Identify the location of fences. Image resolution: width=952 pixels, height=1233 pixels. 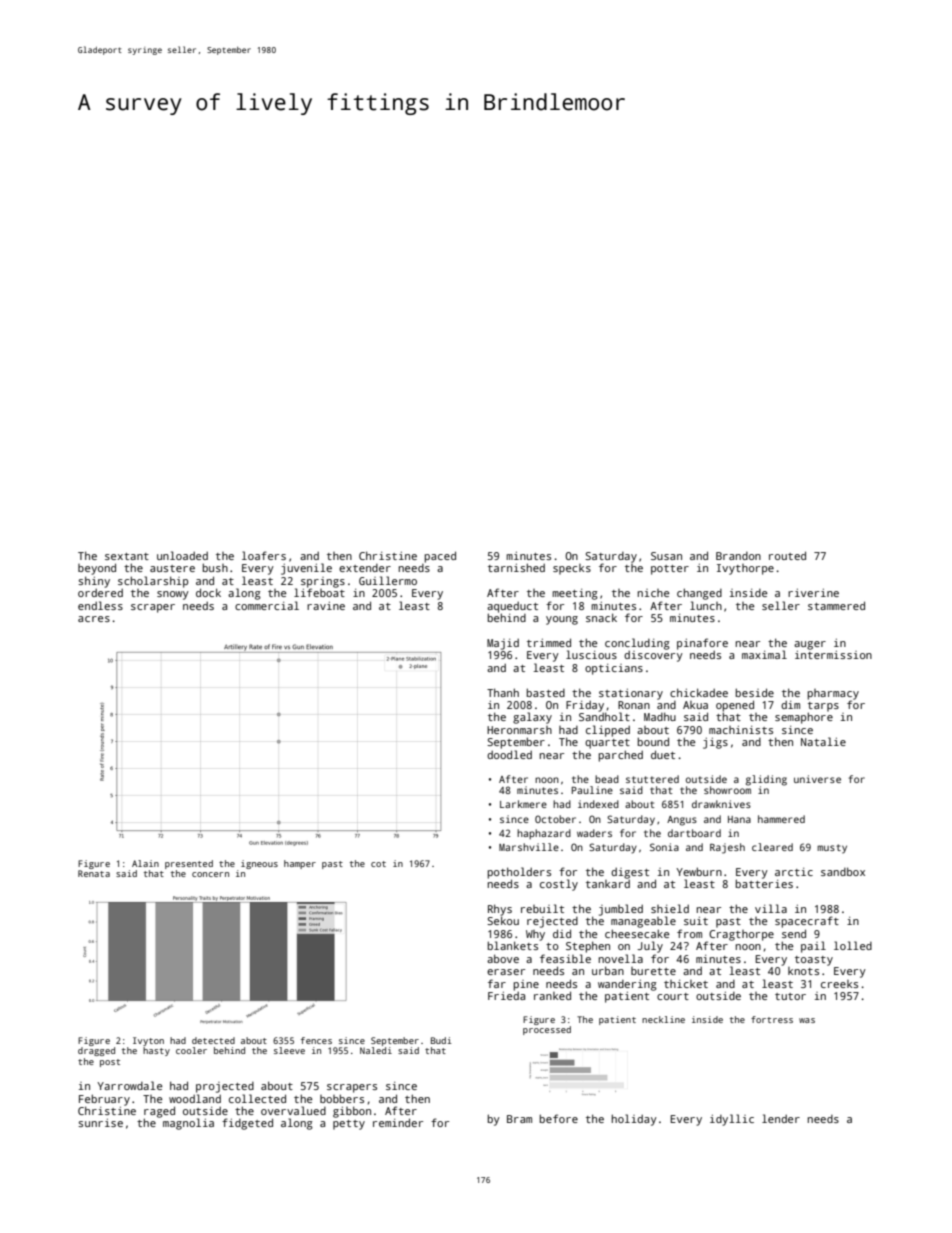
(316, 1040).
